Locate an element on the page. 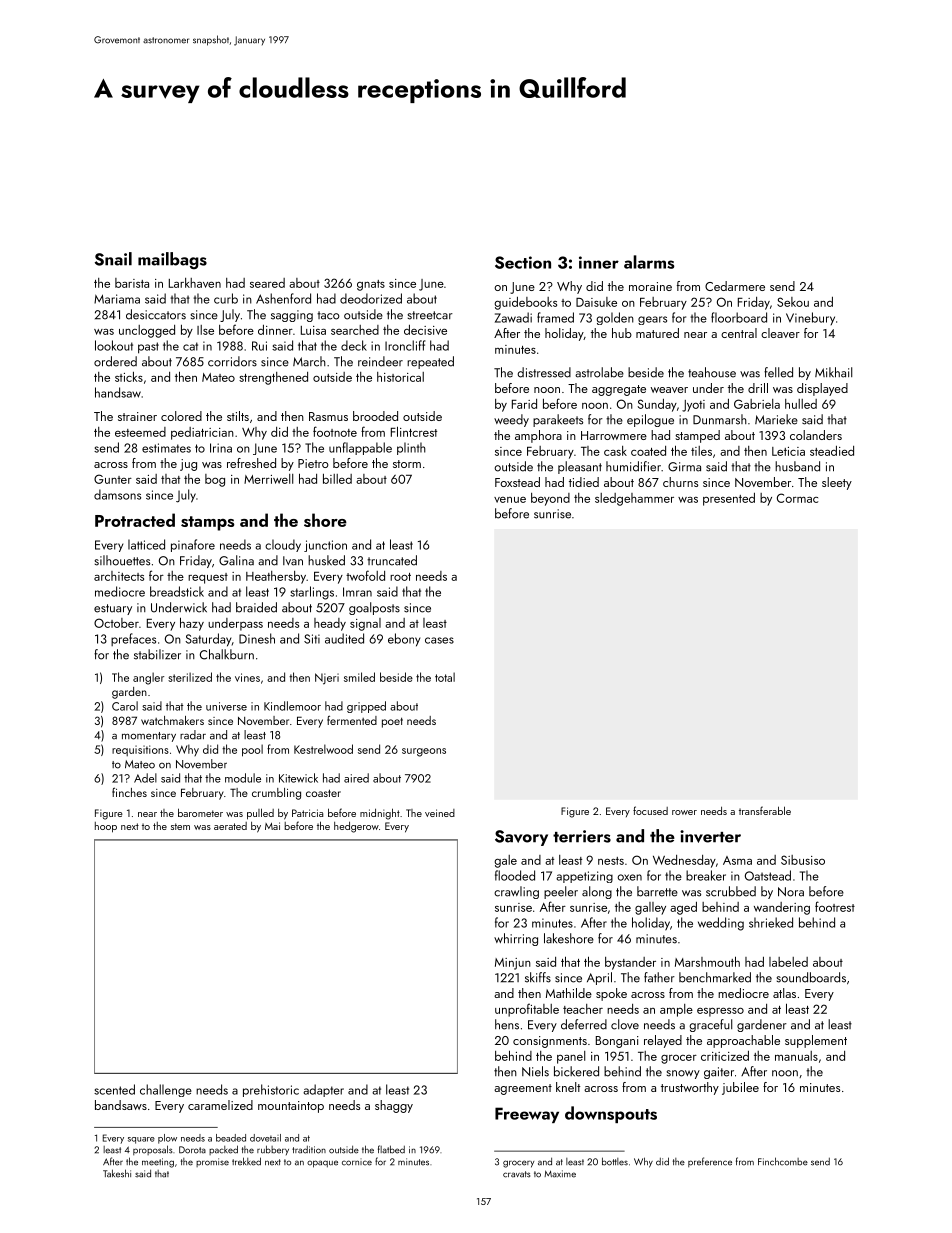 The image size is (952, 1233). truncated is located at coordinates (392, 560).
